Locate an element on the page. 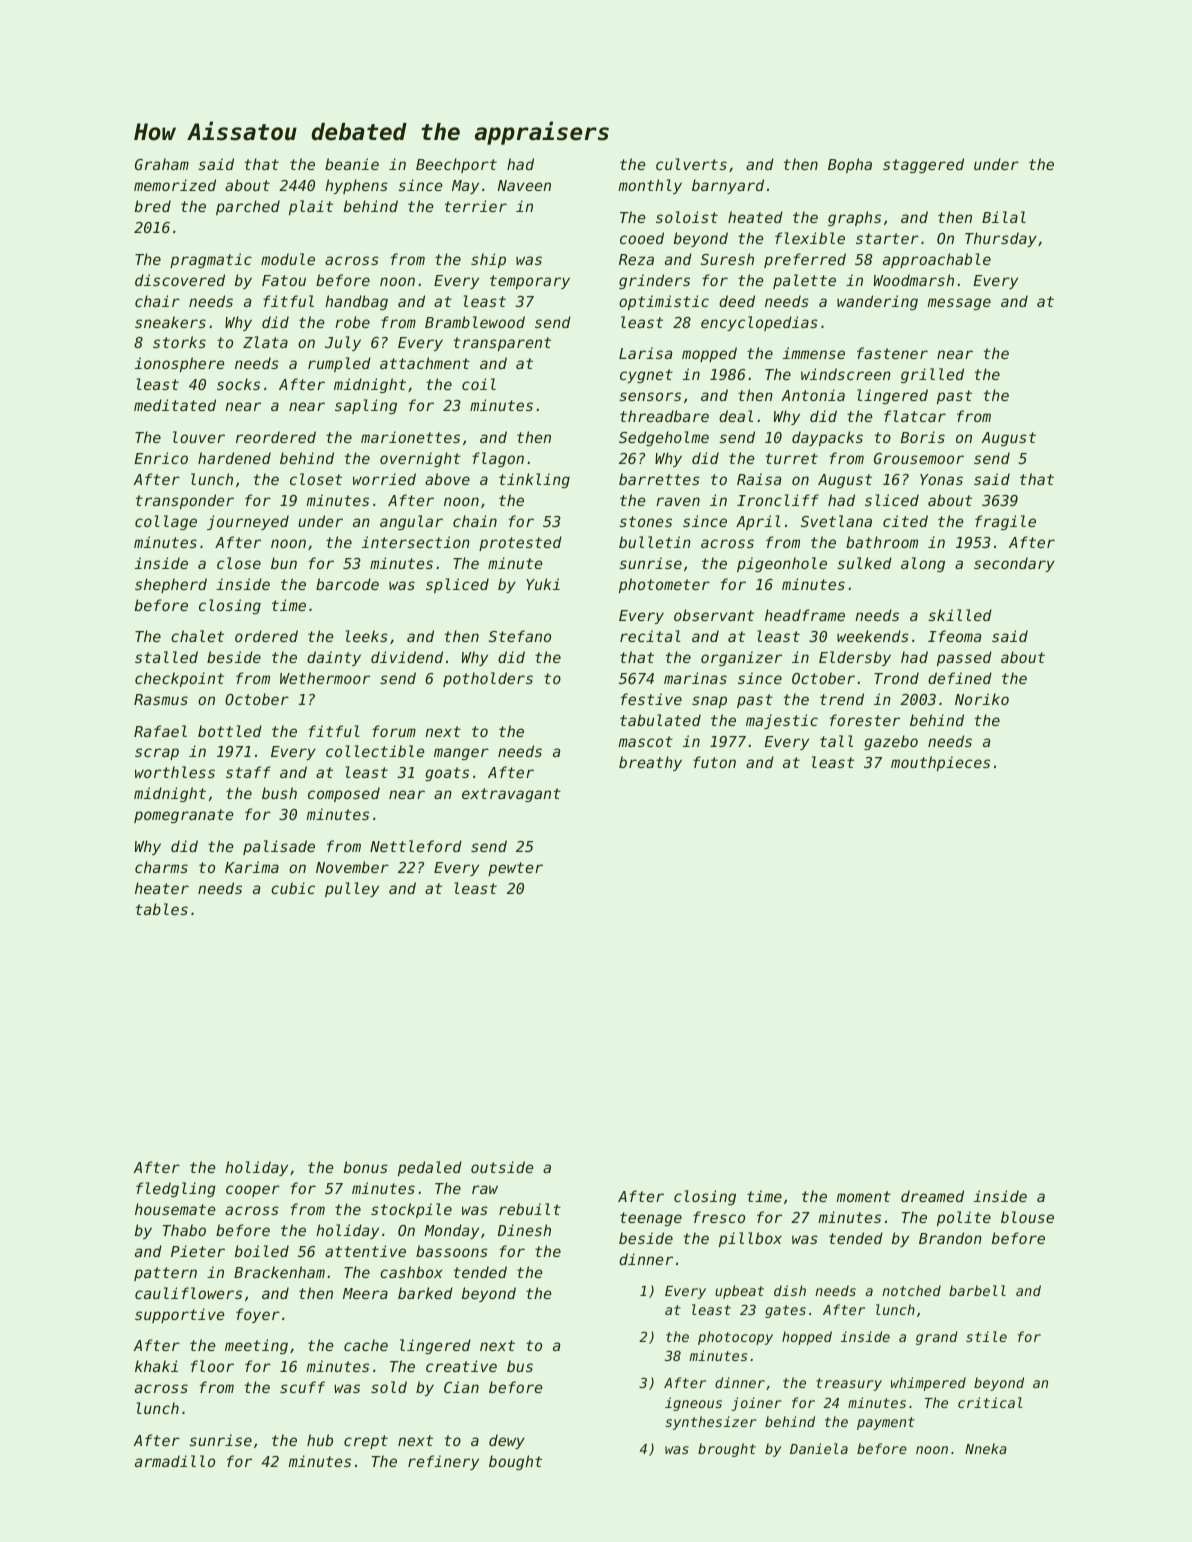 The image size is (1192, 1542). hub is located at coordinates (320, 1440).
